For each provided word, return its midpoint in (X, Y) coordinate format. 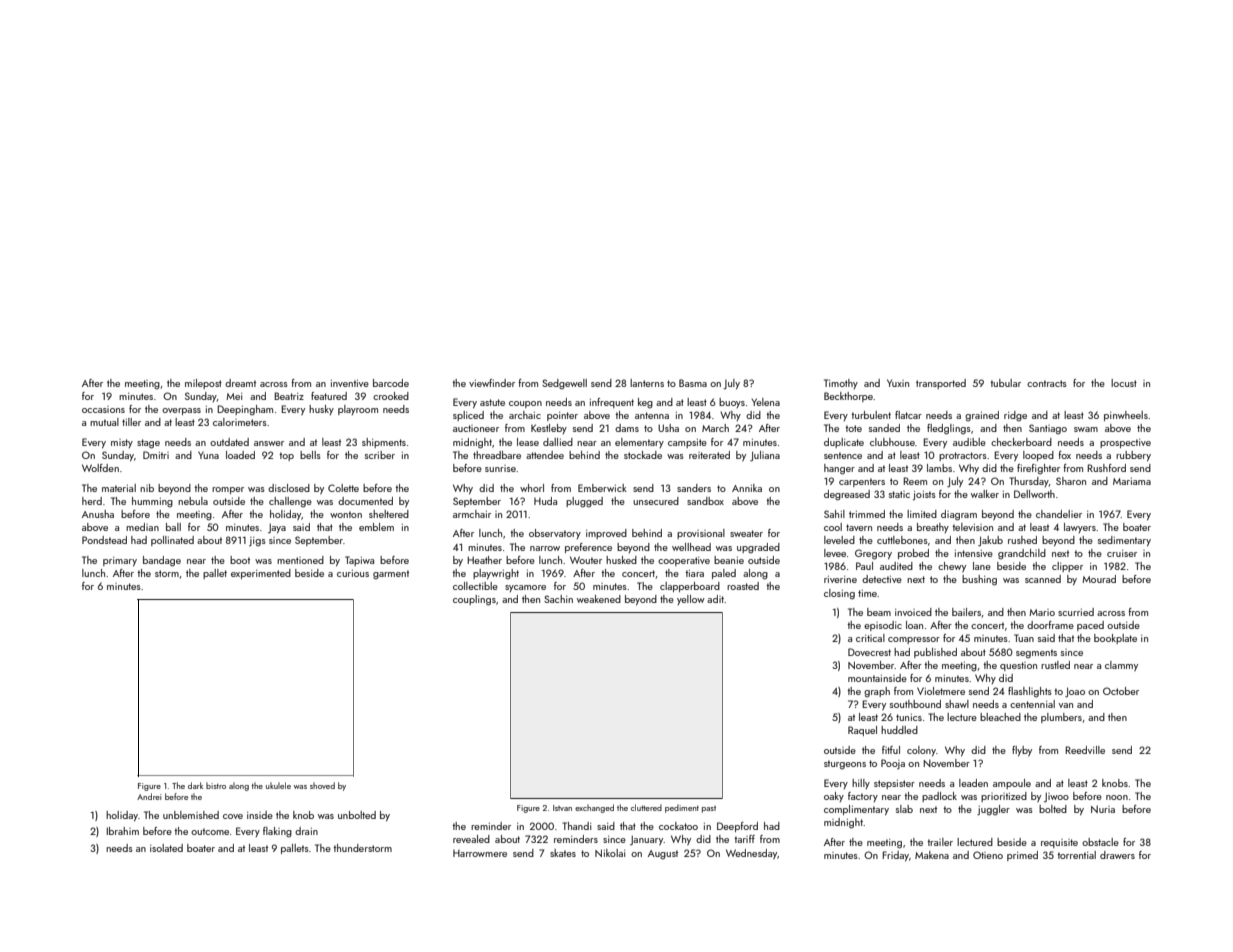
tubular (1005, 383)
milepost (203, 384)
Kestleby (549, 429)
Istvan (562, 808)
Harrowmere (480, 853)
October (1121, 691)
